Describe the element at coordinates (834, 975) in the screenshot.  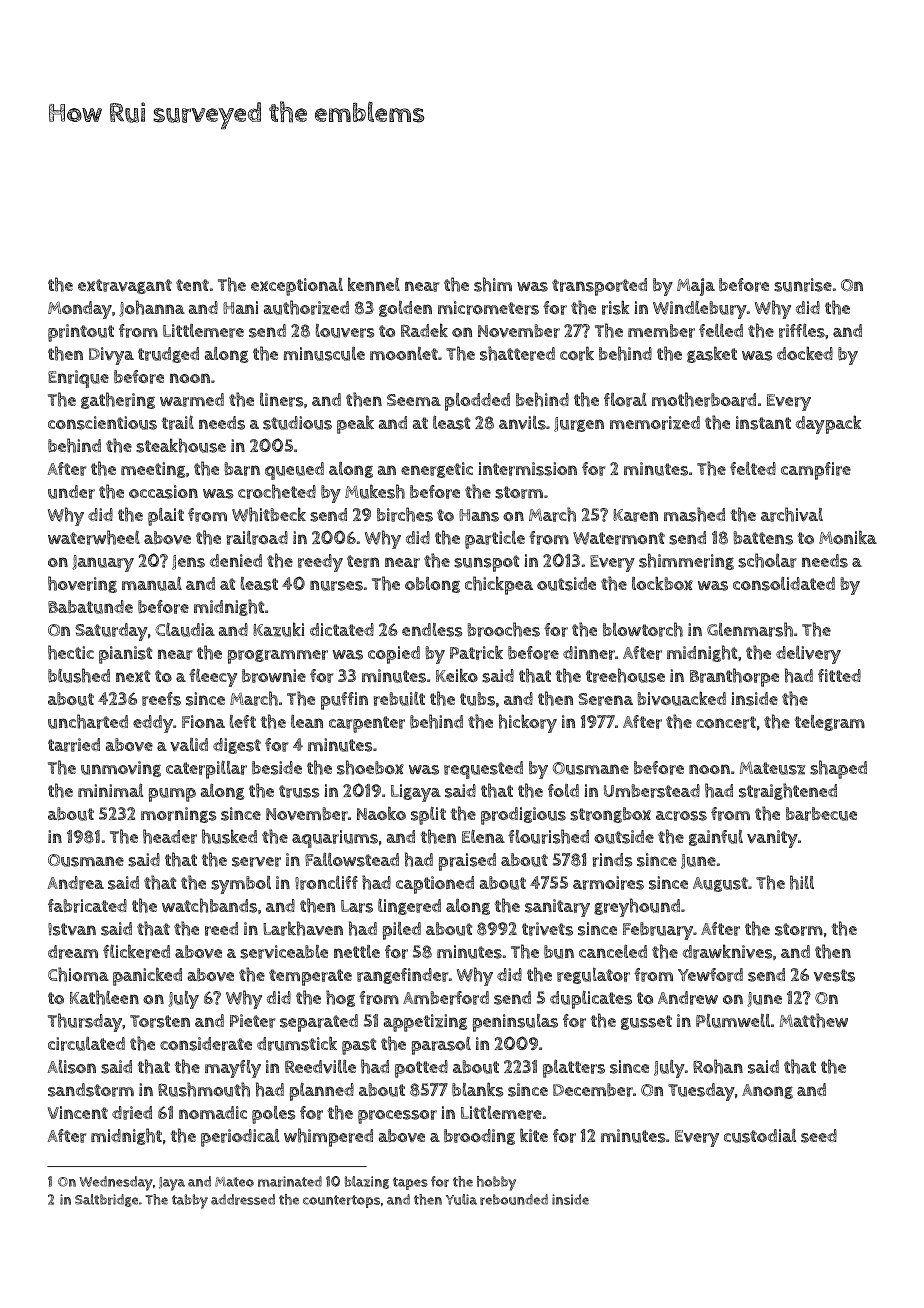
I see `vests` at that location.
